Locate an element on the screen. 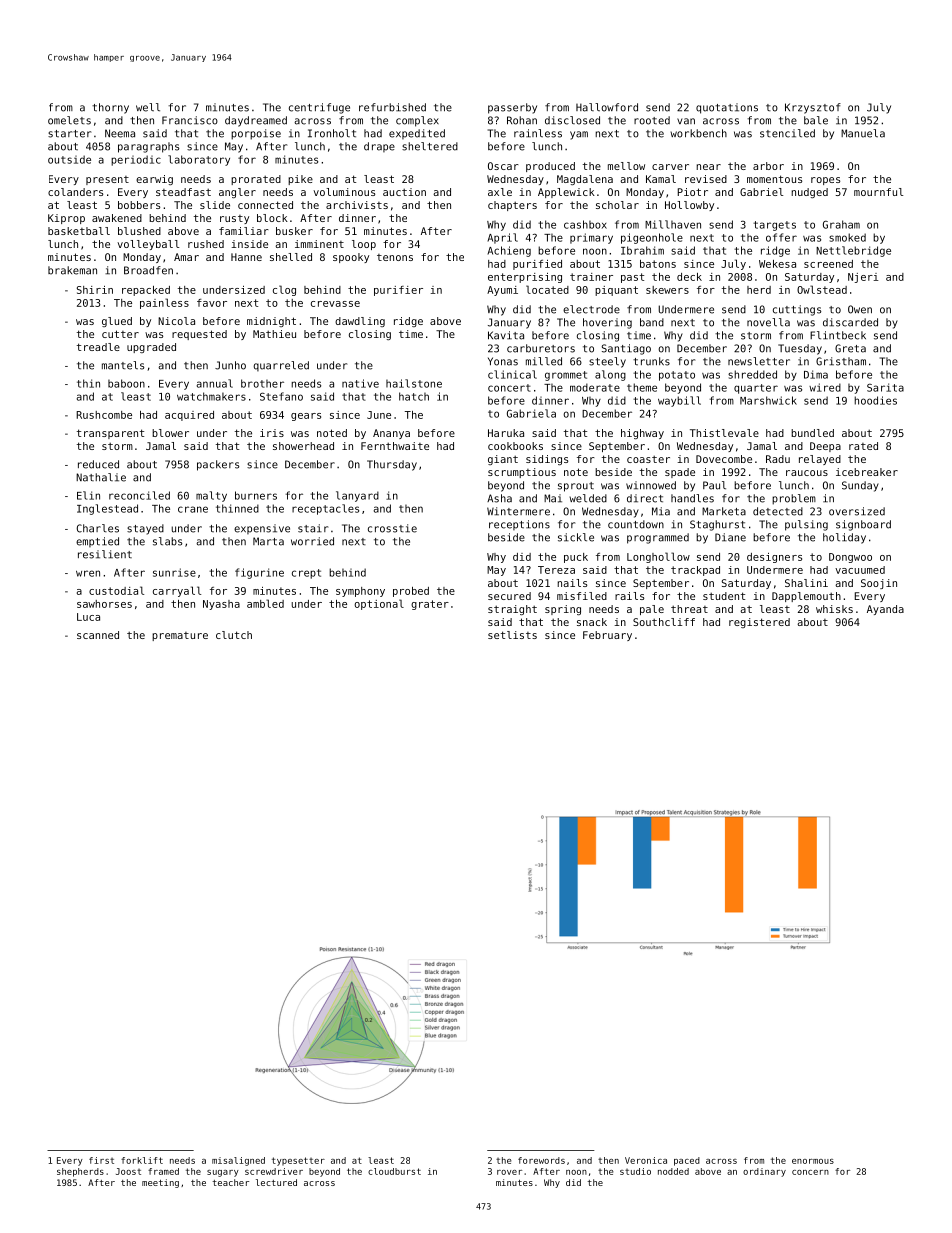 The width and height of the screenshot is (952, 1233). Elin is located at coordinates (88, 495).
